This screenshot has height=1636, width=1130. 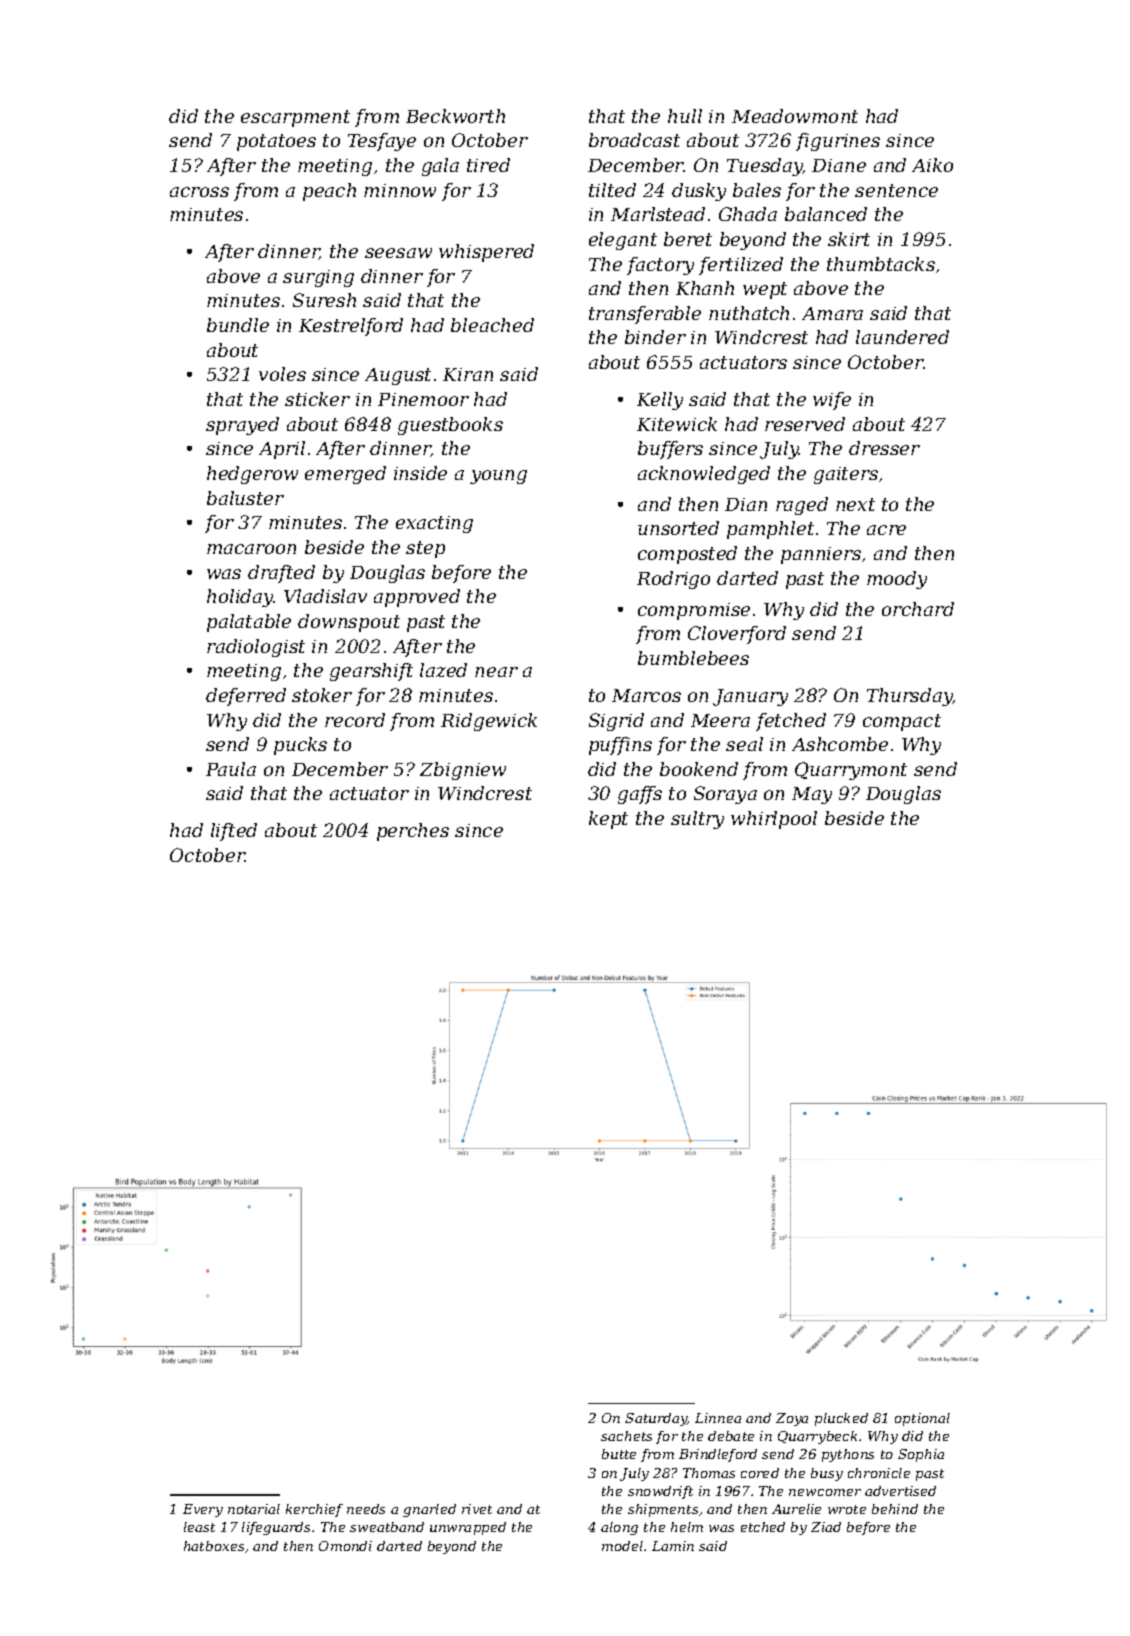 I want to click on escarpment, so click(x=295, y=118).
